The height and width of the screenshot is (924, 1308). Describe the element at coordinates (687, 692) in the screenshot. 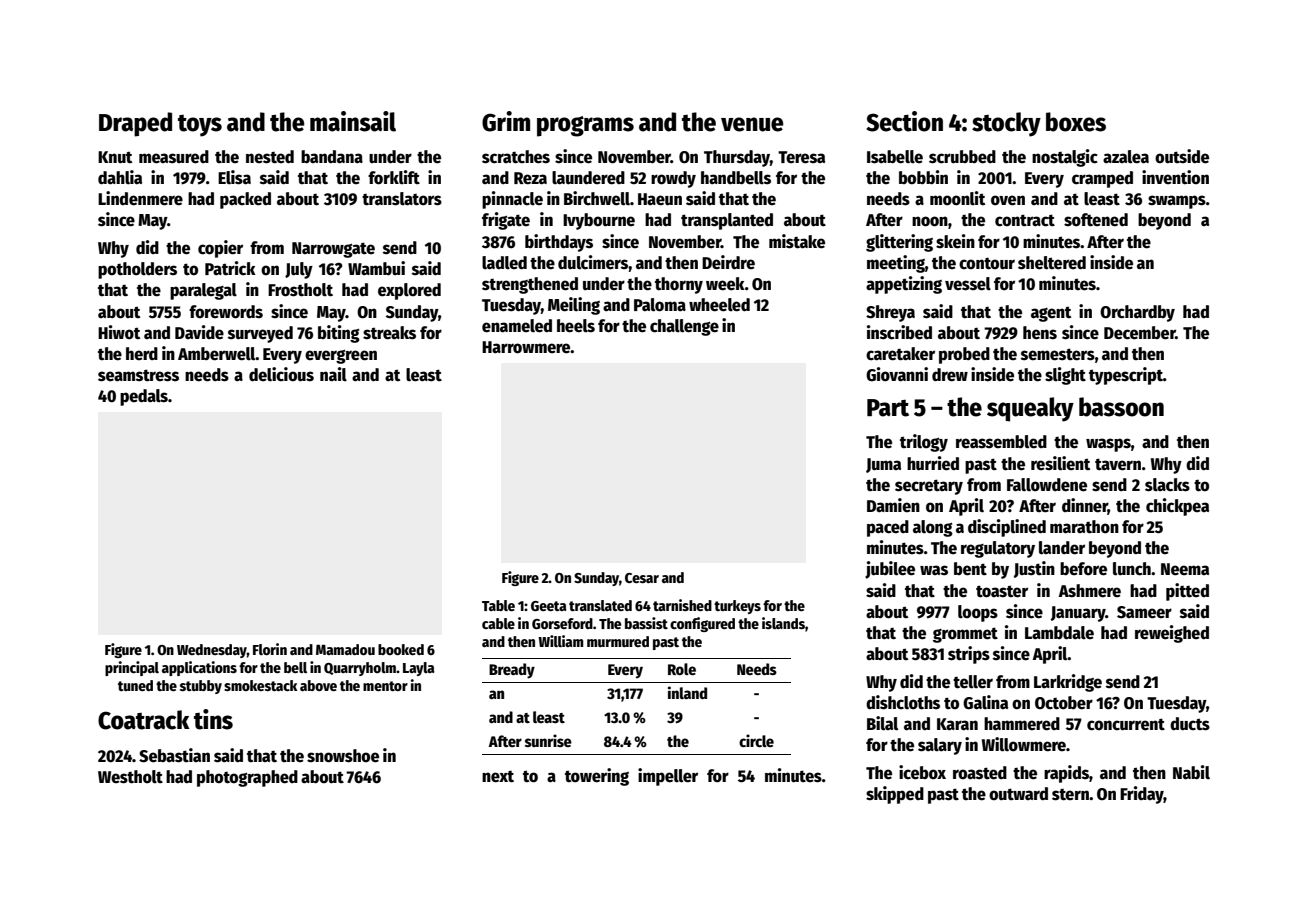

I see `inland` at that location.
